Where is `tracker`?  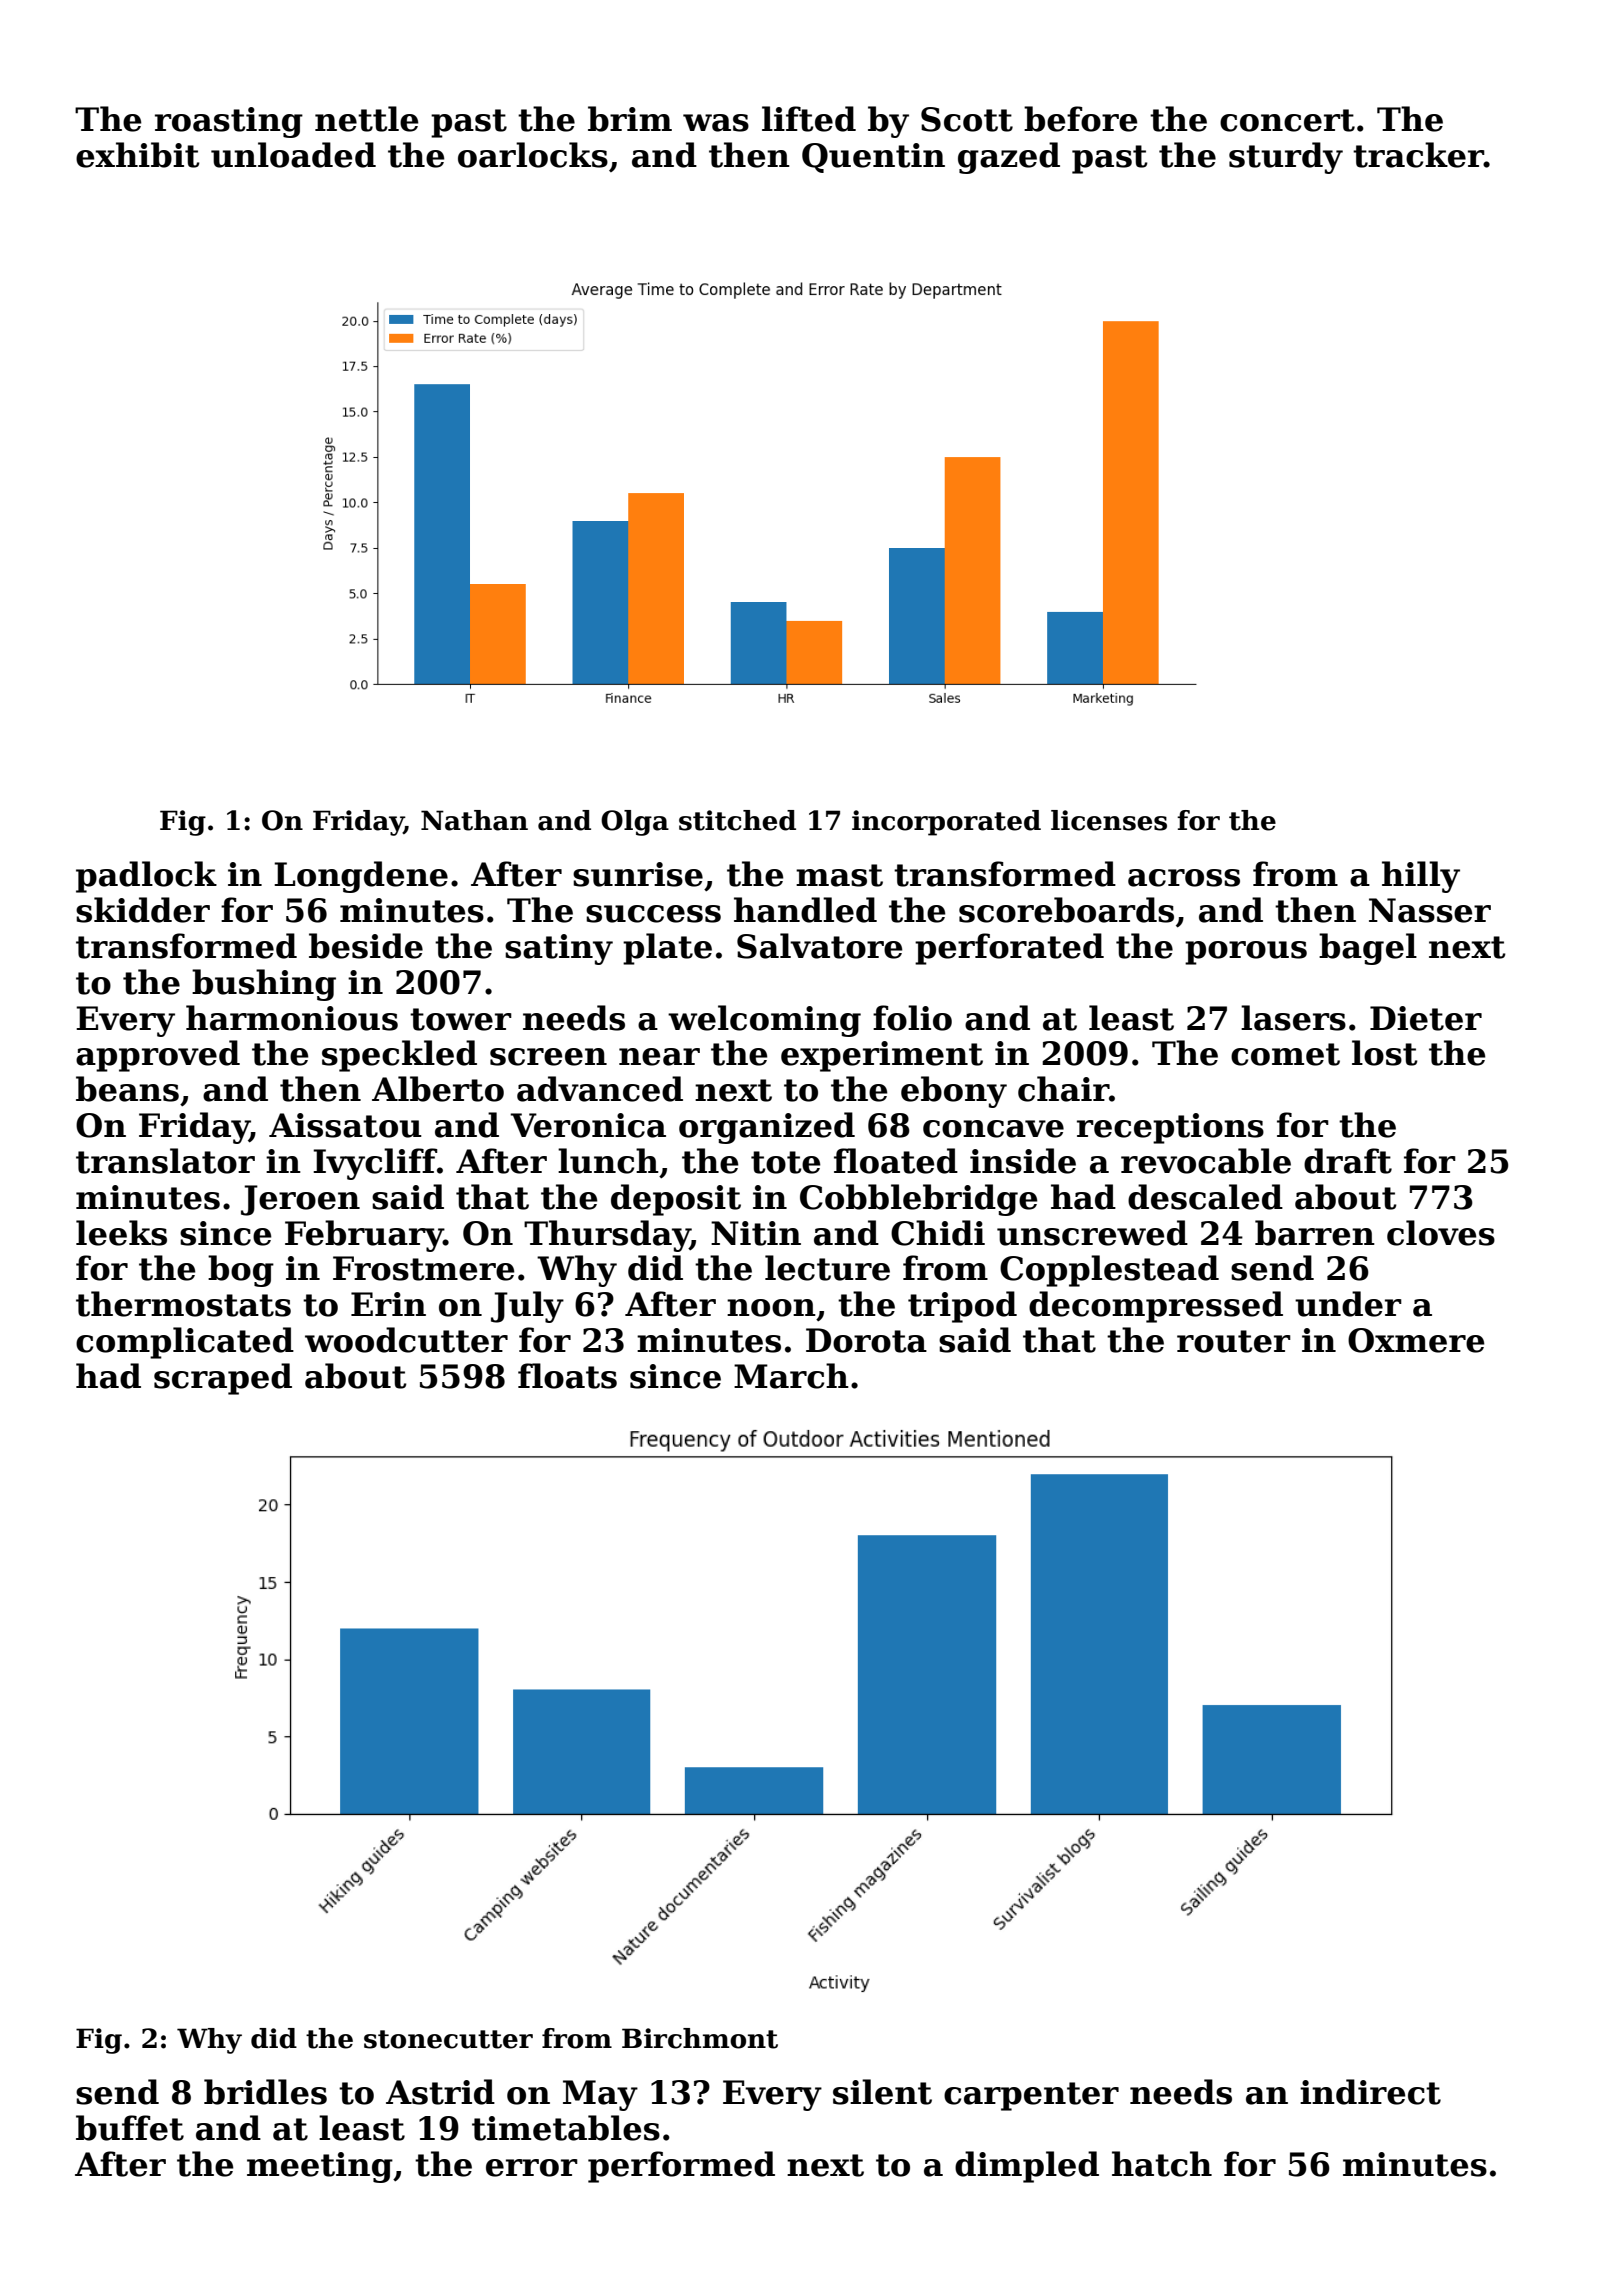 tracker is located at coordinates (1418, 155).
